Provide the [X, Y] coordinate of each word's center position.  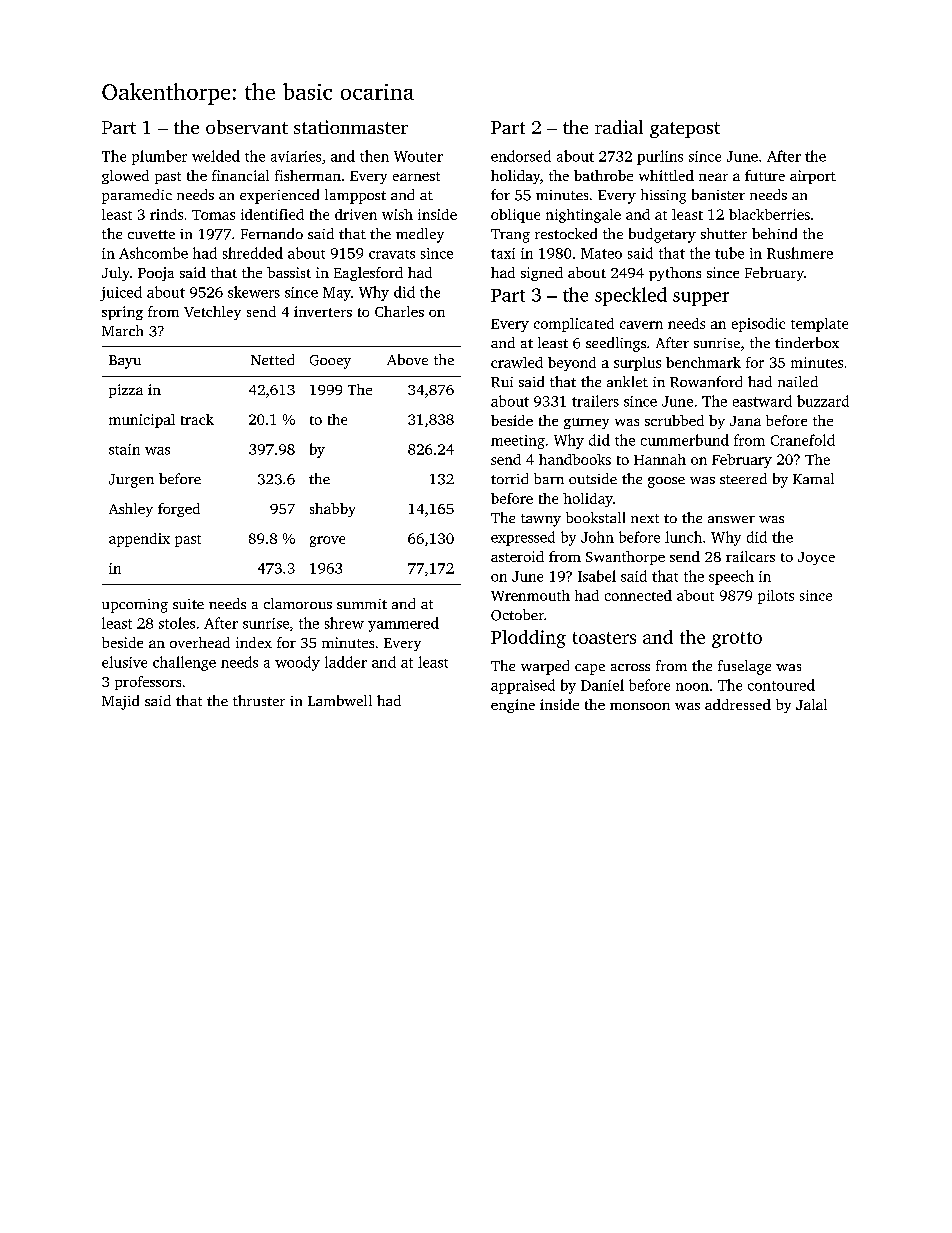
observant [247, 127]
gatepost [685, 130]
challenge [184, 663]
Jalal [811, 704]
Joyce [816, 558]
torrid [509, 478]
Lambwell [340, 700]
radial [619, 127]
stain [124, 449]
